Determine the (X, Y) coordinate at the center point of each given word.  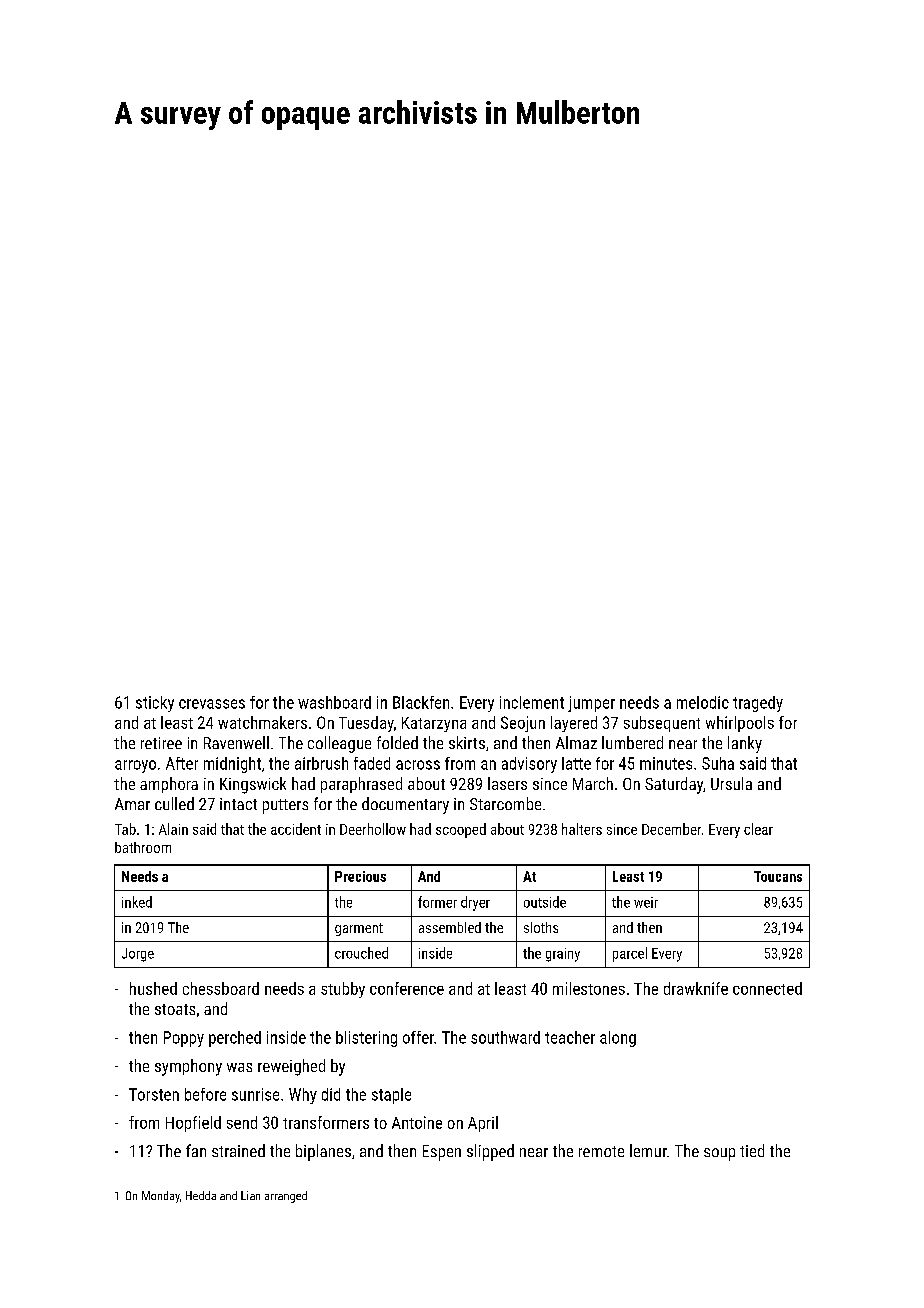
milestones (589, 988)
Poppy (184, 1039)
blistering (366, 1039)
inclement (532, 702)
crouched (361, 953)
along (618, 1039)
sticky (155, 704)
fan (196, 1150)
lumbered (632, 742)
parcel (630, 954)
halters (582, 829)
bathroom (143, 847)
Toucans (778, 876)
